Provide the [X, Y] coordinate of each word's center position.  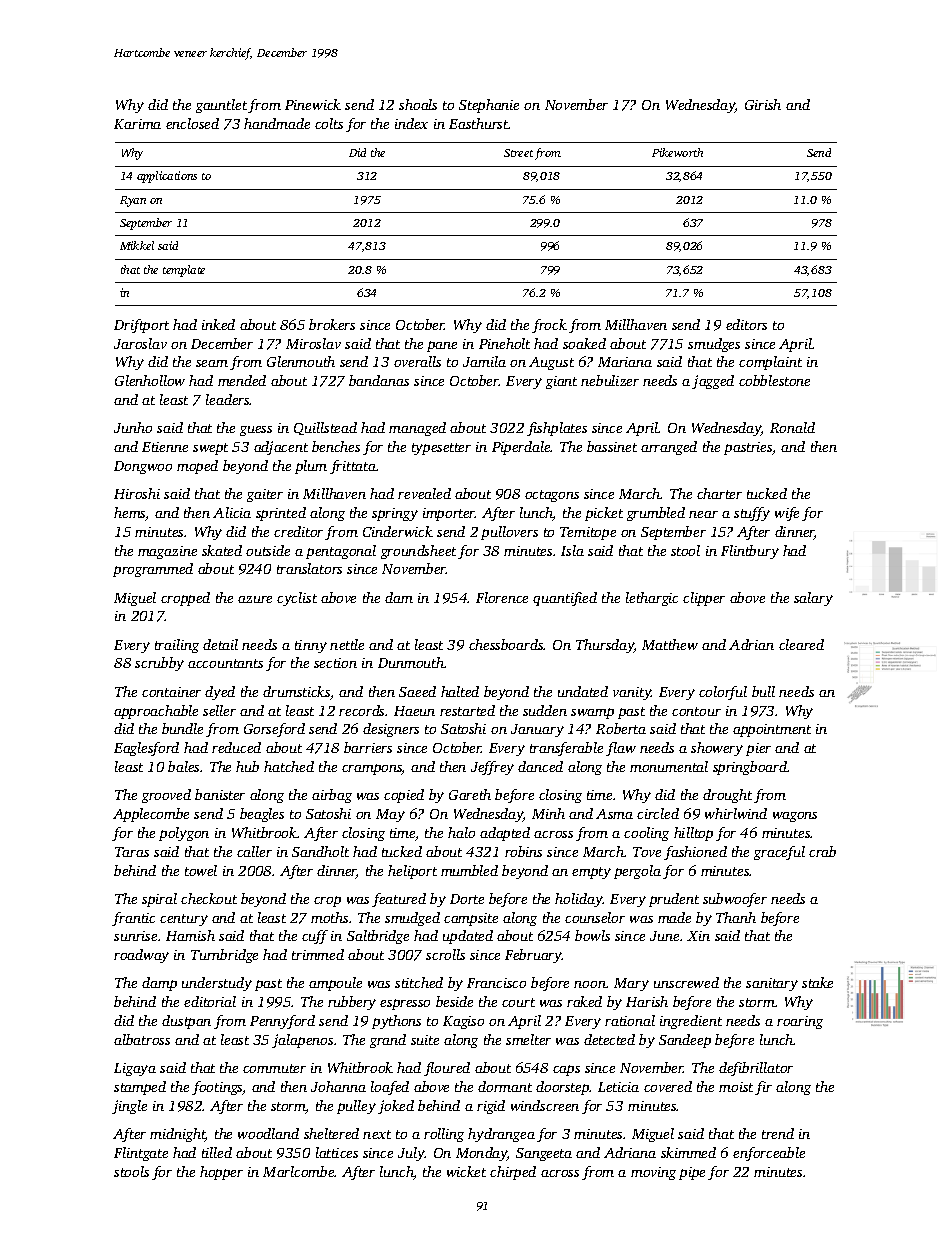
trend [778, 1133]
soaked [584, 343]
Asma [614, 814]
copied [404, 796]
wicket [466, 1171]
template [184, 271]
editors [746, 324]
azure [255, 599]
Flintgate [141, 1154]
